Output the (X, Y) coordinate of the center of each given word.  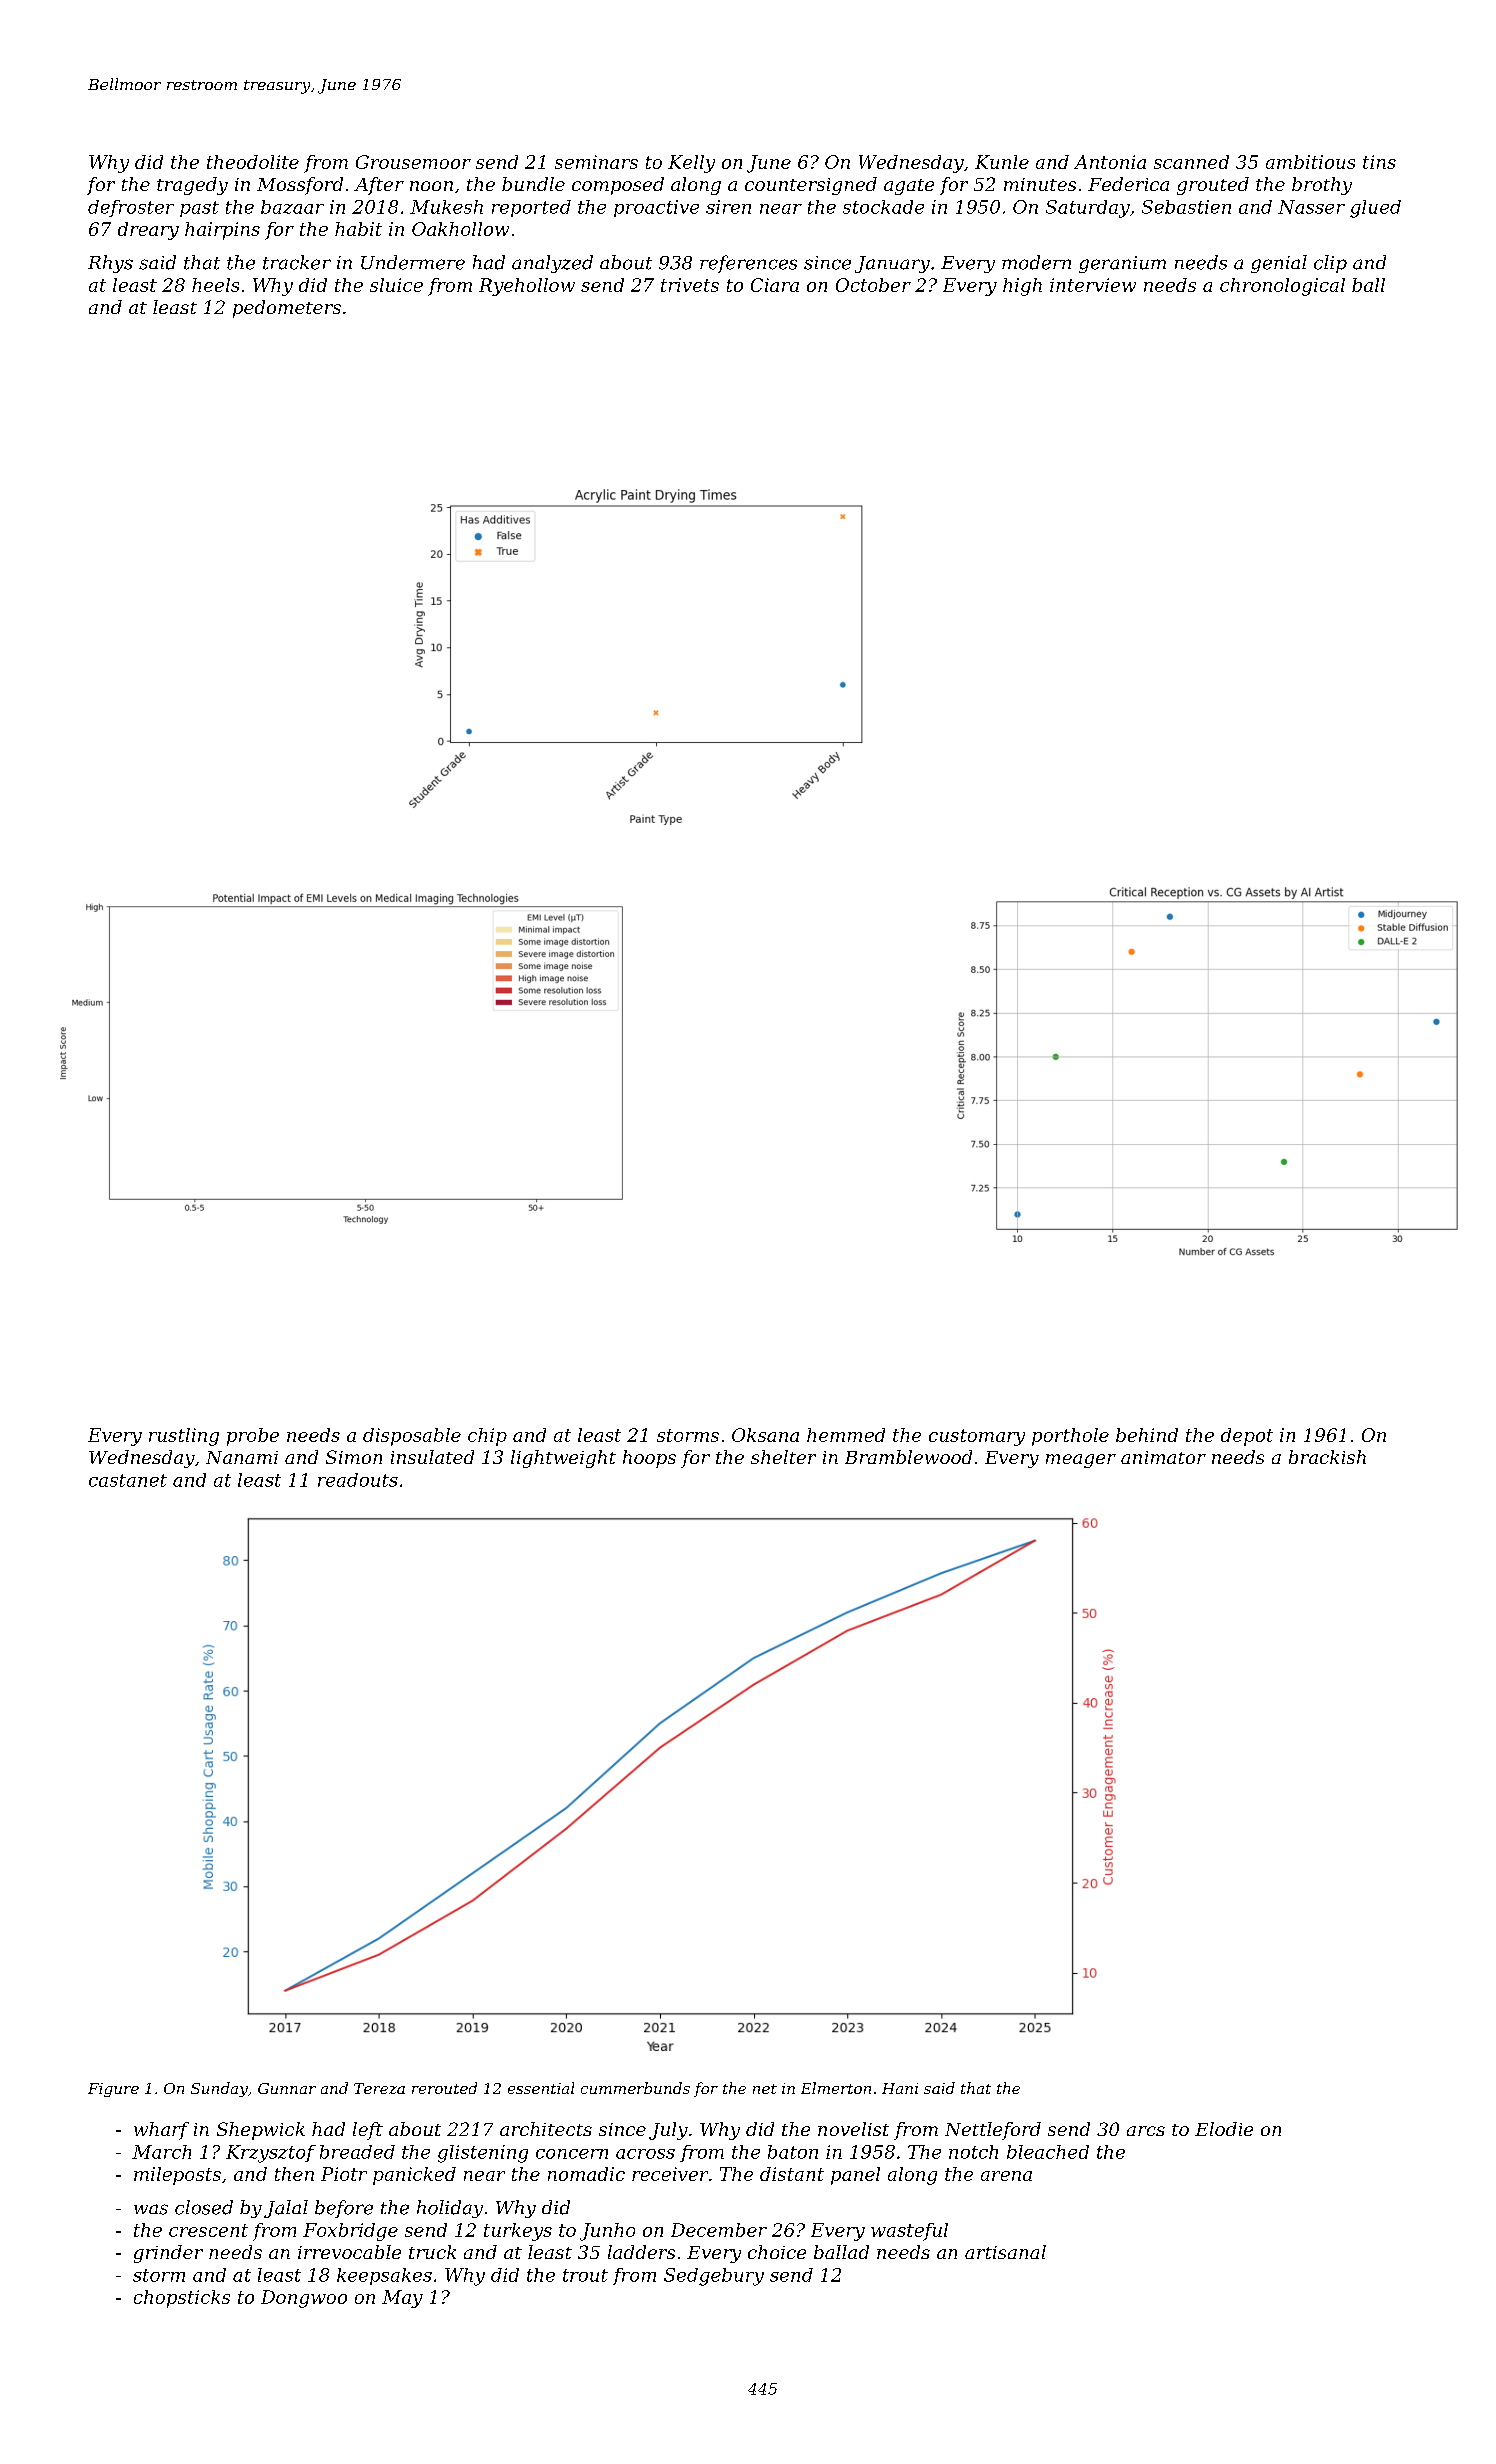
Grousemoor (413, 162)
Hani (900, 2088)
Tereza (379, 2088)
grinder (168, 2254)
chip (487, 1437)
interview (1093, 285)
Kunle (1002, 162)
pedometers (287, 309)
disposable (412, 1437)
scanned (1191, 162)
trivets (690, 285)
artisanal (1005, 2252)
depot (1247, 1437)
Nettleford (993, 2131)
